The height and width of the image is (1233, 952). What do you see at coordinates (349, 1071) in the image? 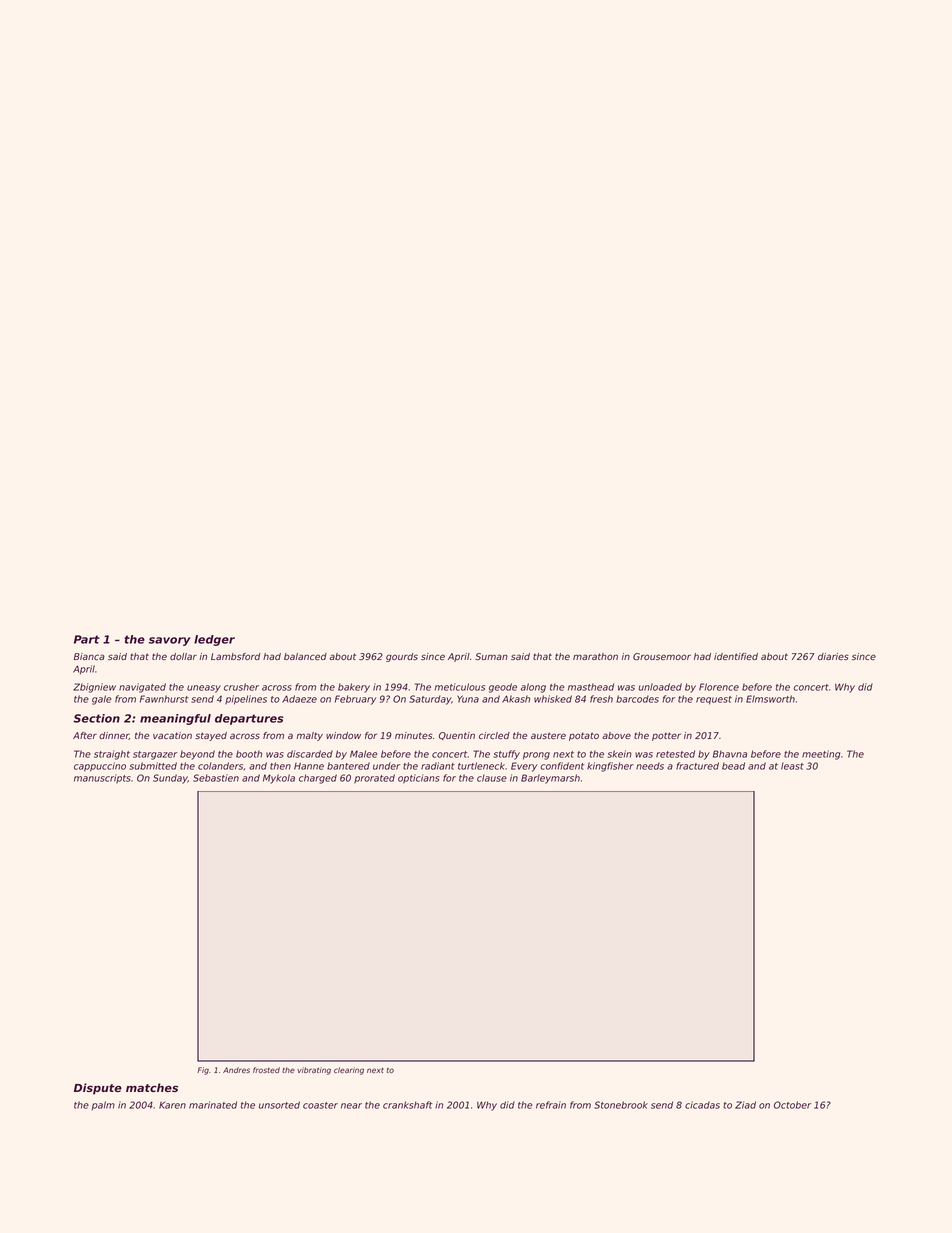
I see `clearing` at bounding box center [349, 1071].
